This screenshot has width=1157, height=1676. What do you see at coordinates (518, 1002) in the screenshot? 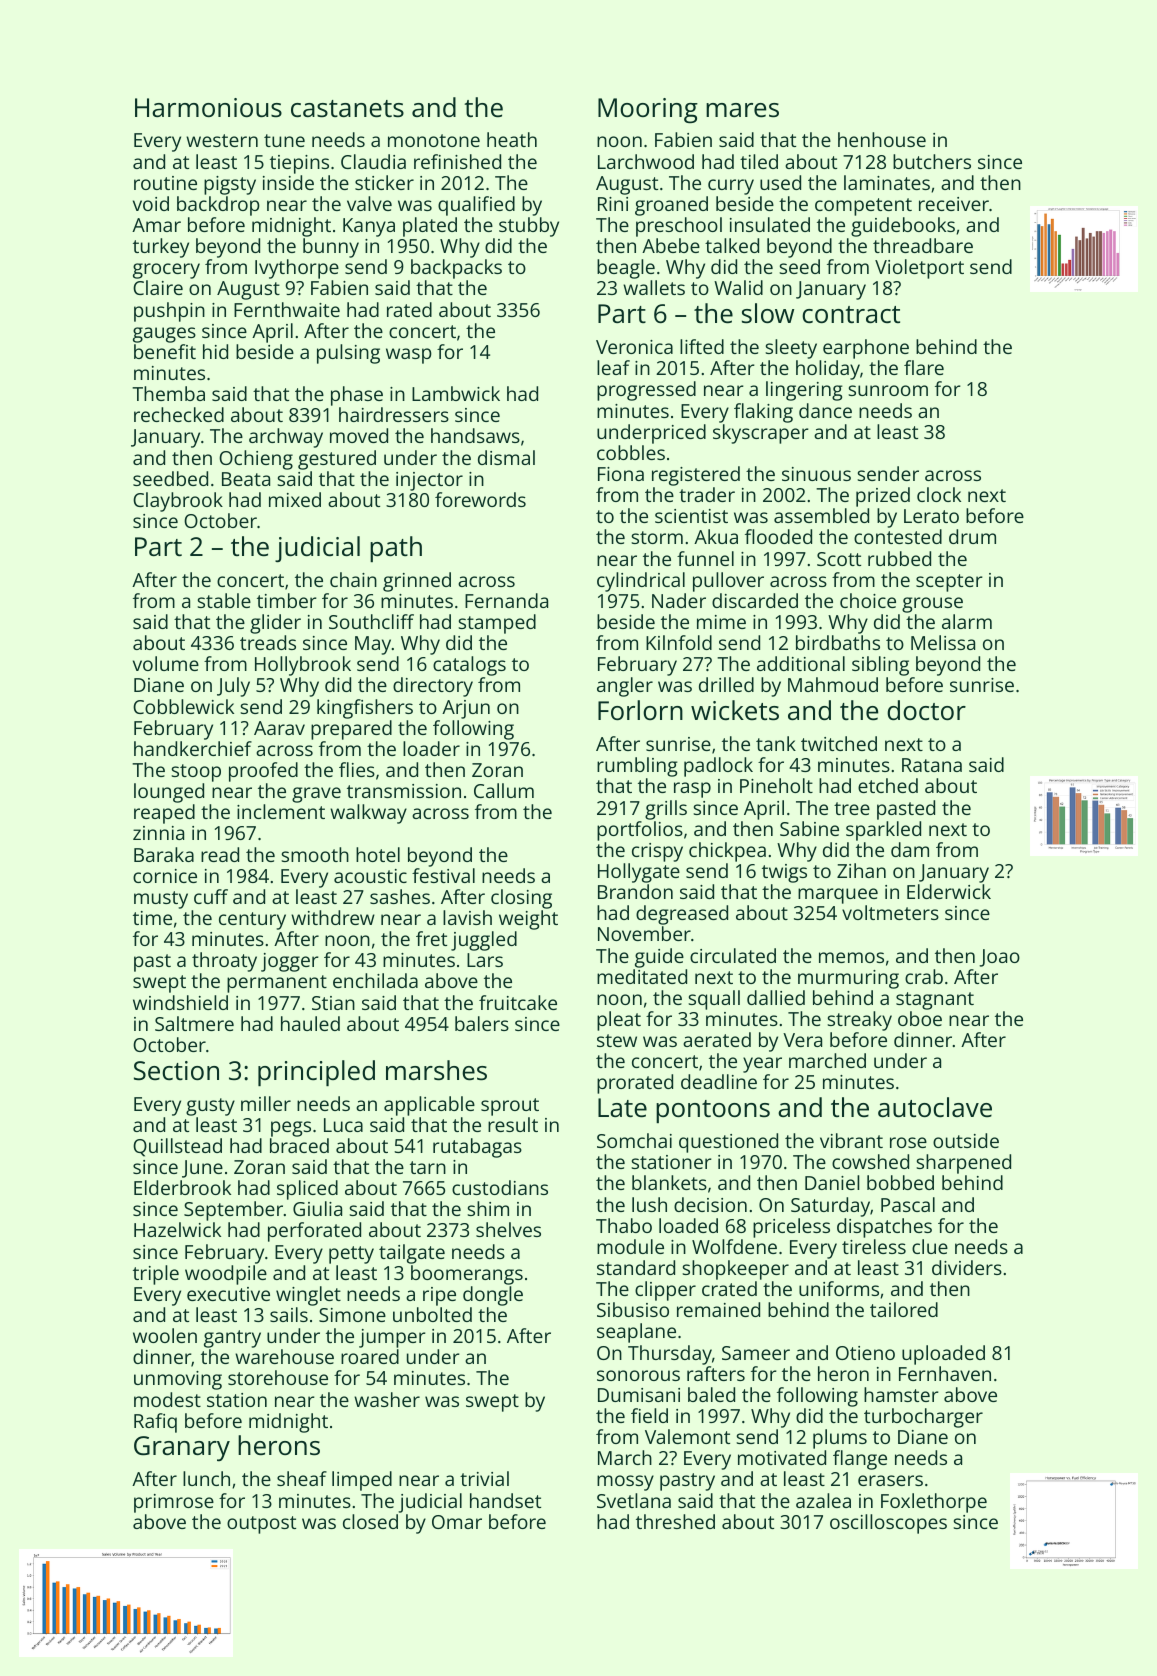
I see `fruitcake` at bounding box center [518, 1002].
